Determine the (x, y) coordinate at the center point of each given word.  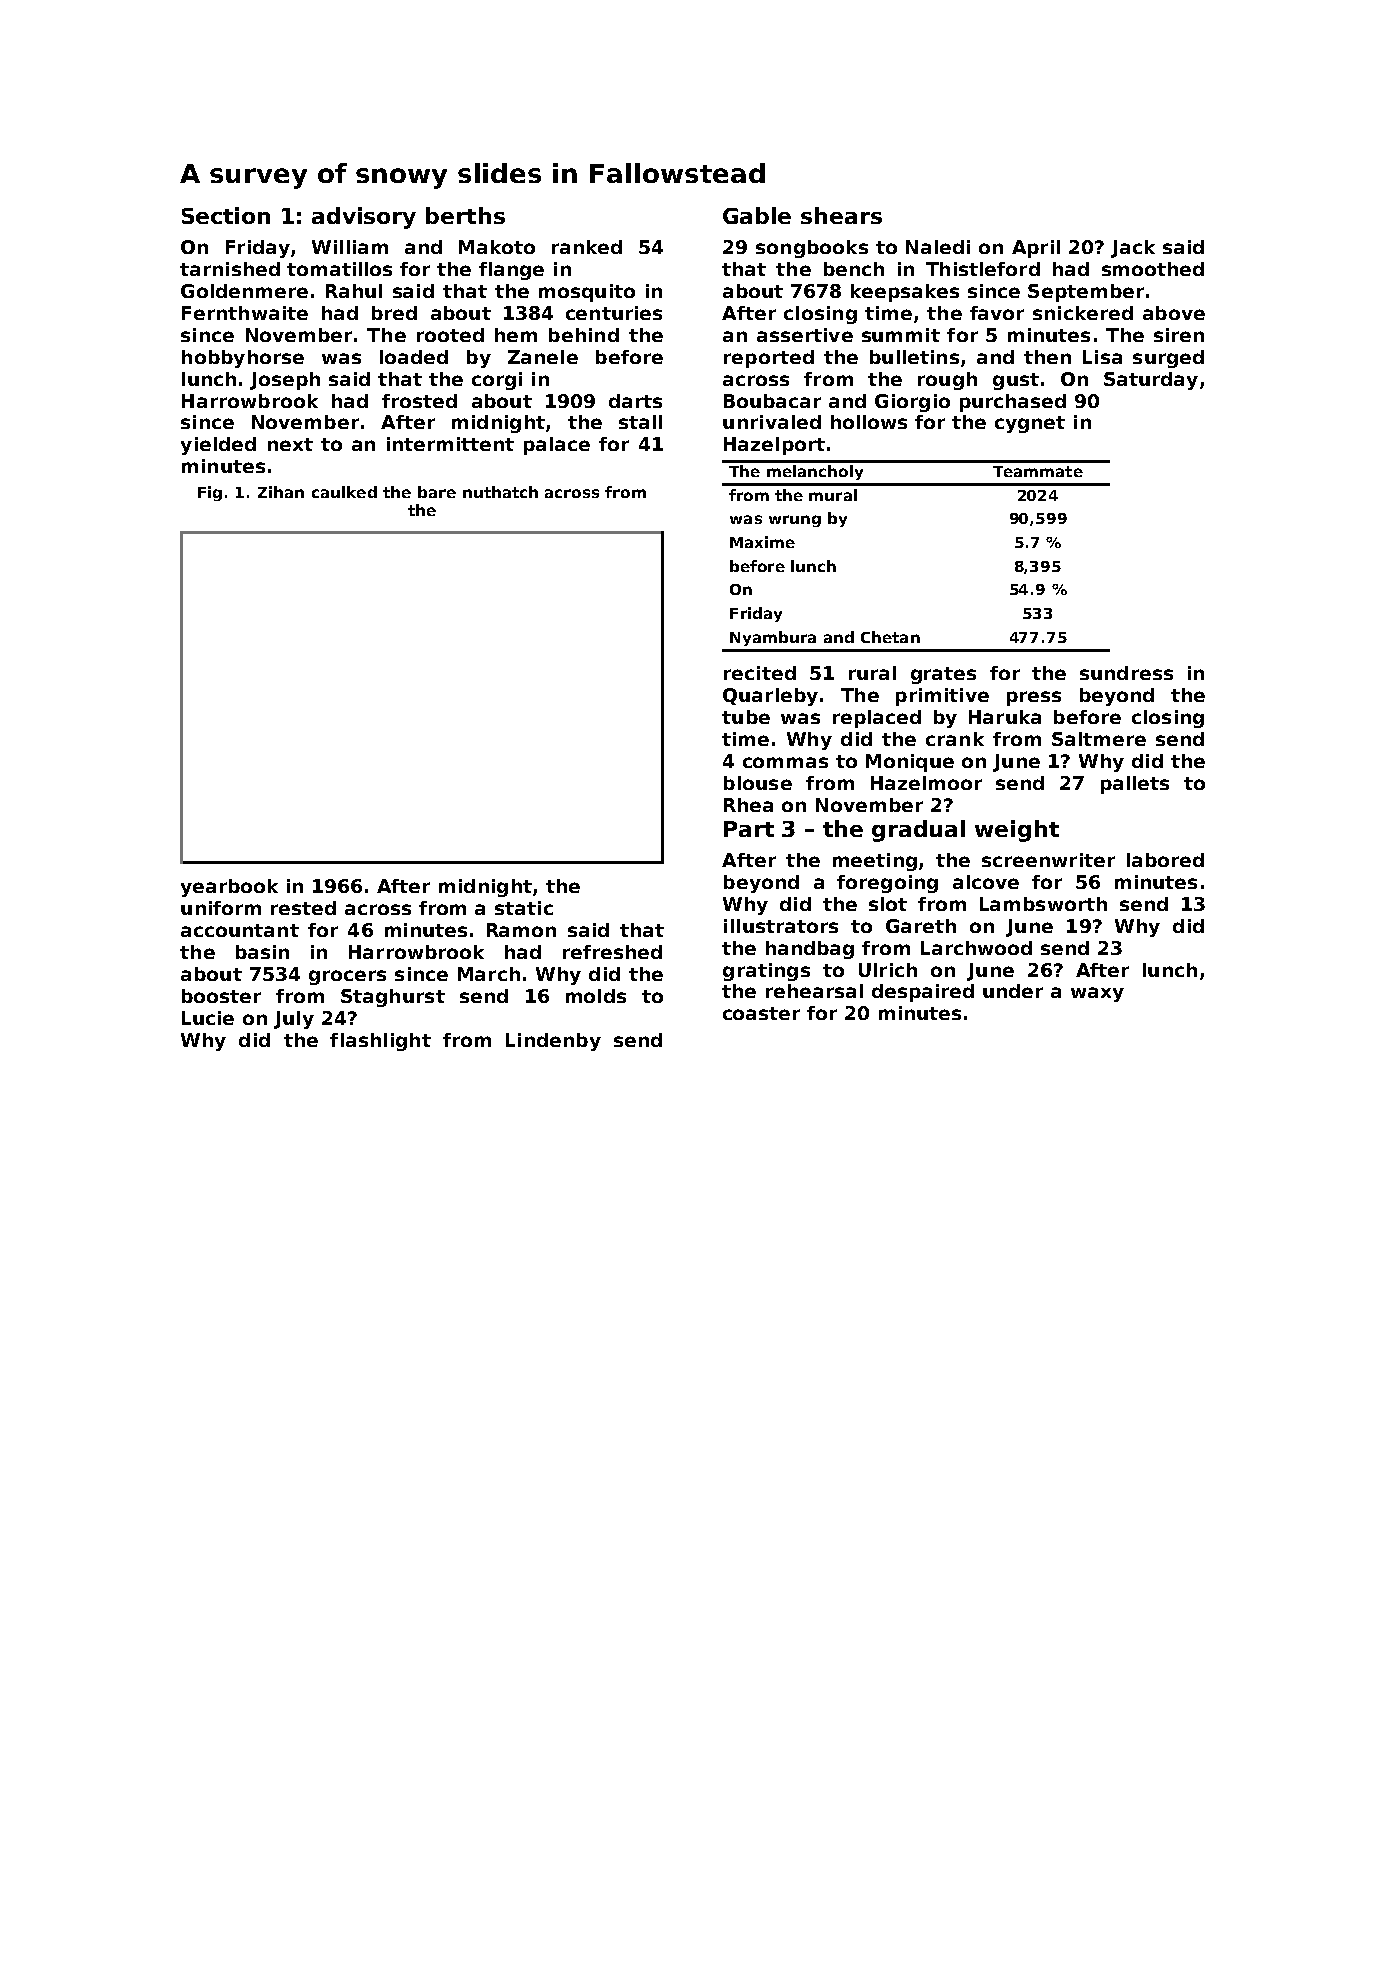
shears (841, 215)
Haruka (1005, 717)
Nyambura (773, 638)
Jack (1133, 249)
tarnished (230, 269)
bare (437, 492)
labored (1165, 860)
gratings (766, 972)
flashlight (380, 1042)
